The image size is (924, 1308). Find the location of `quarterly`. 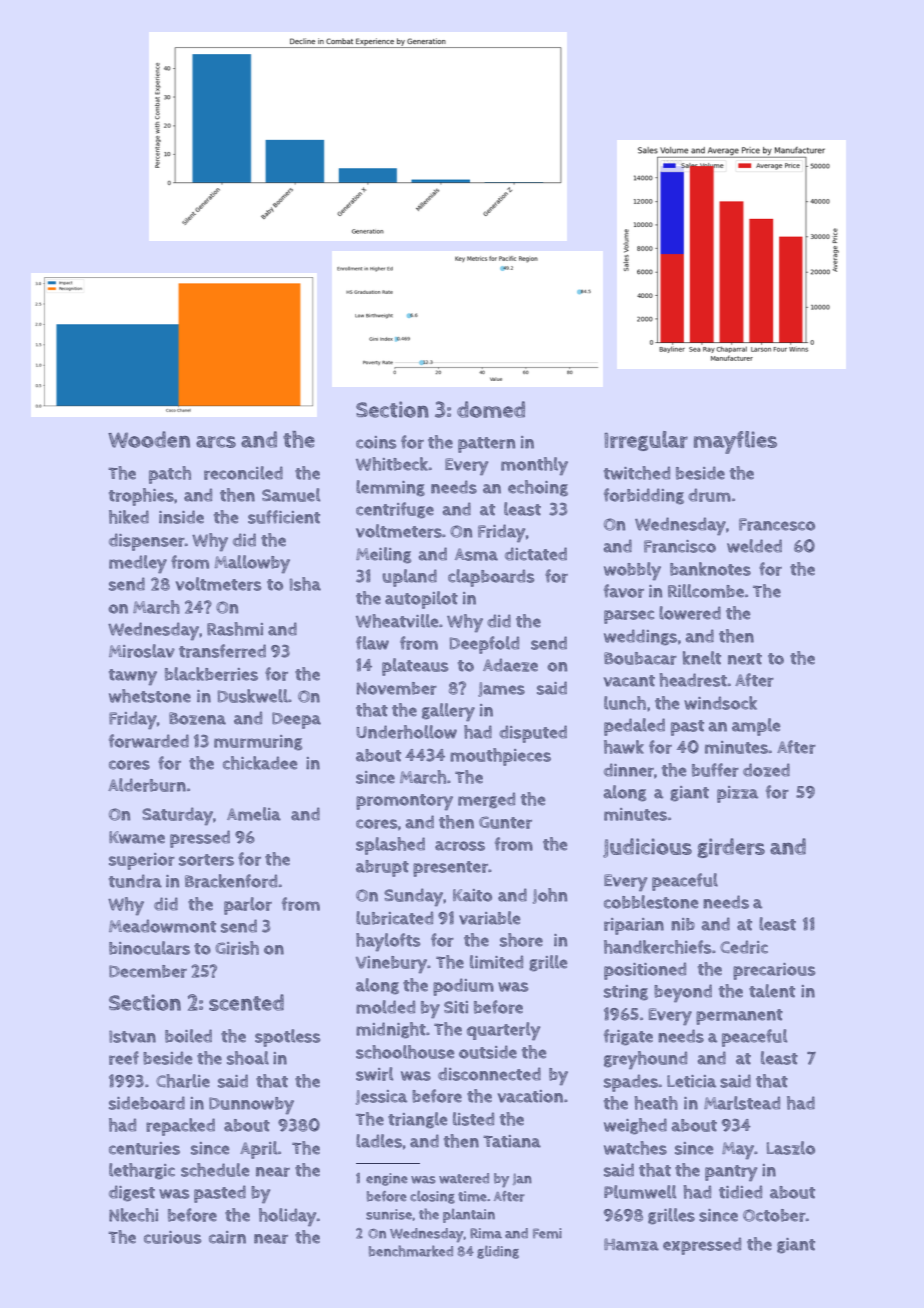

quarterly is located at coordinates (503, 1031).
